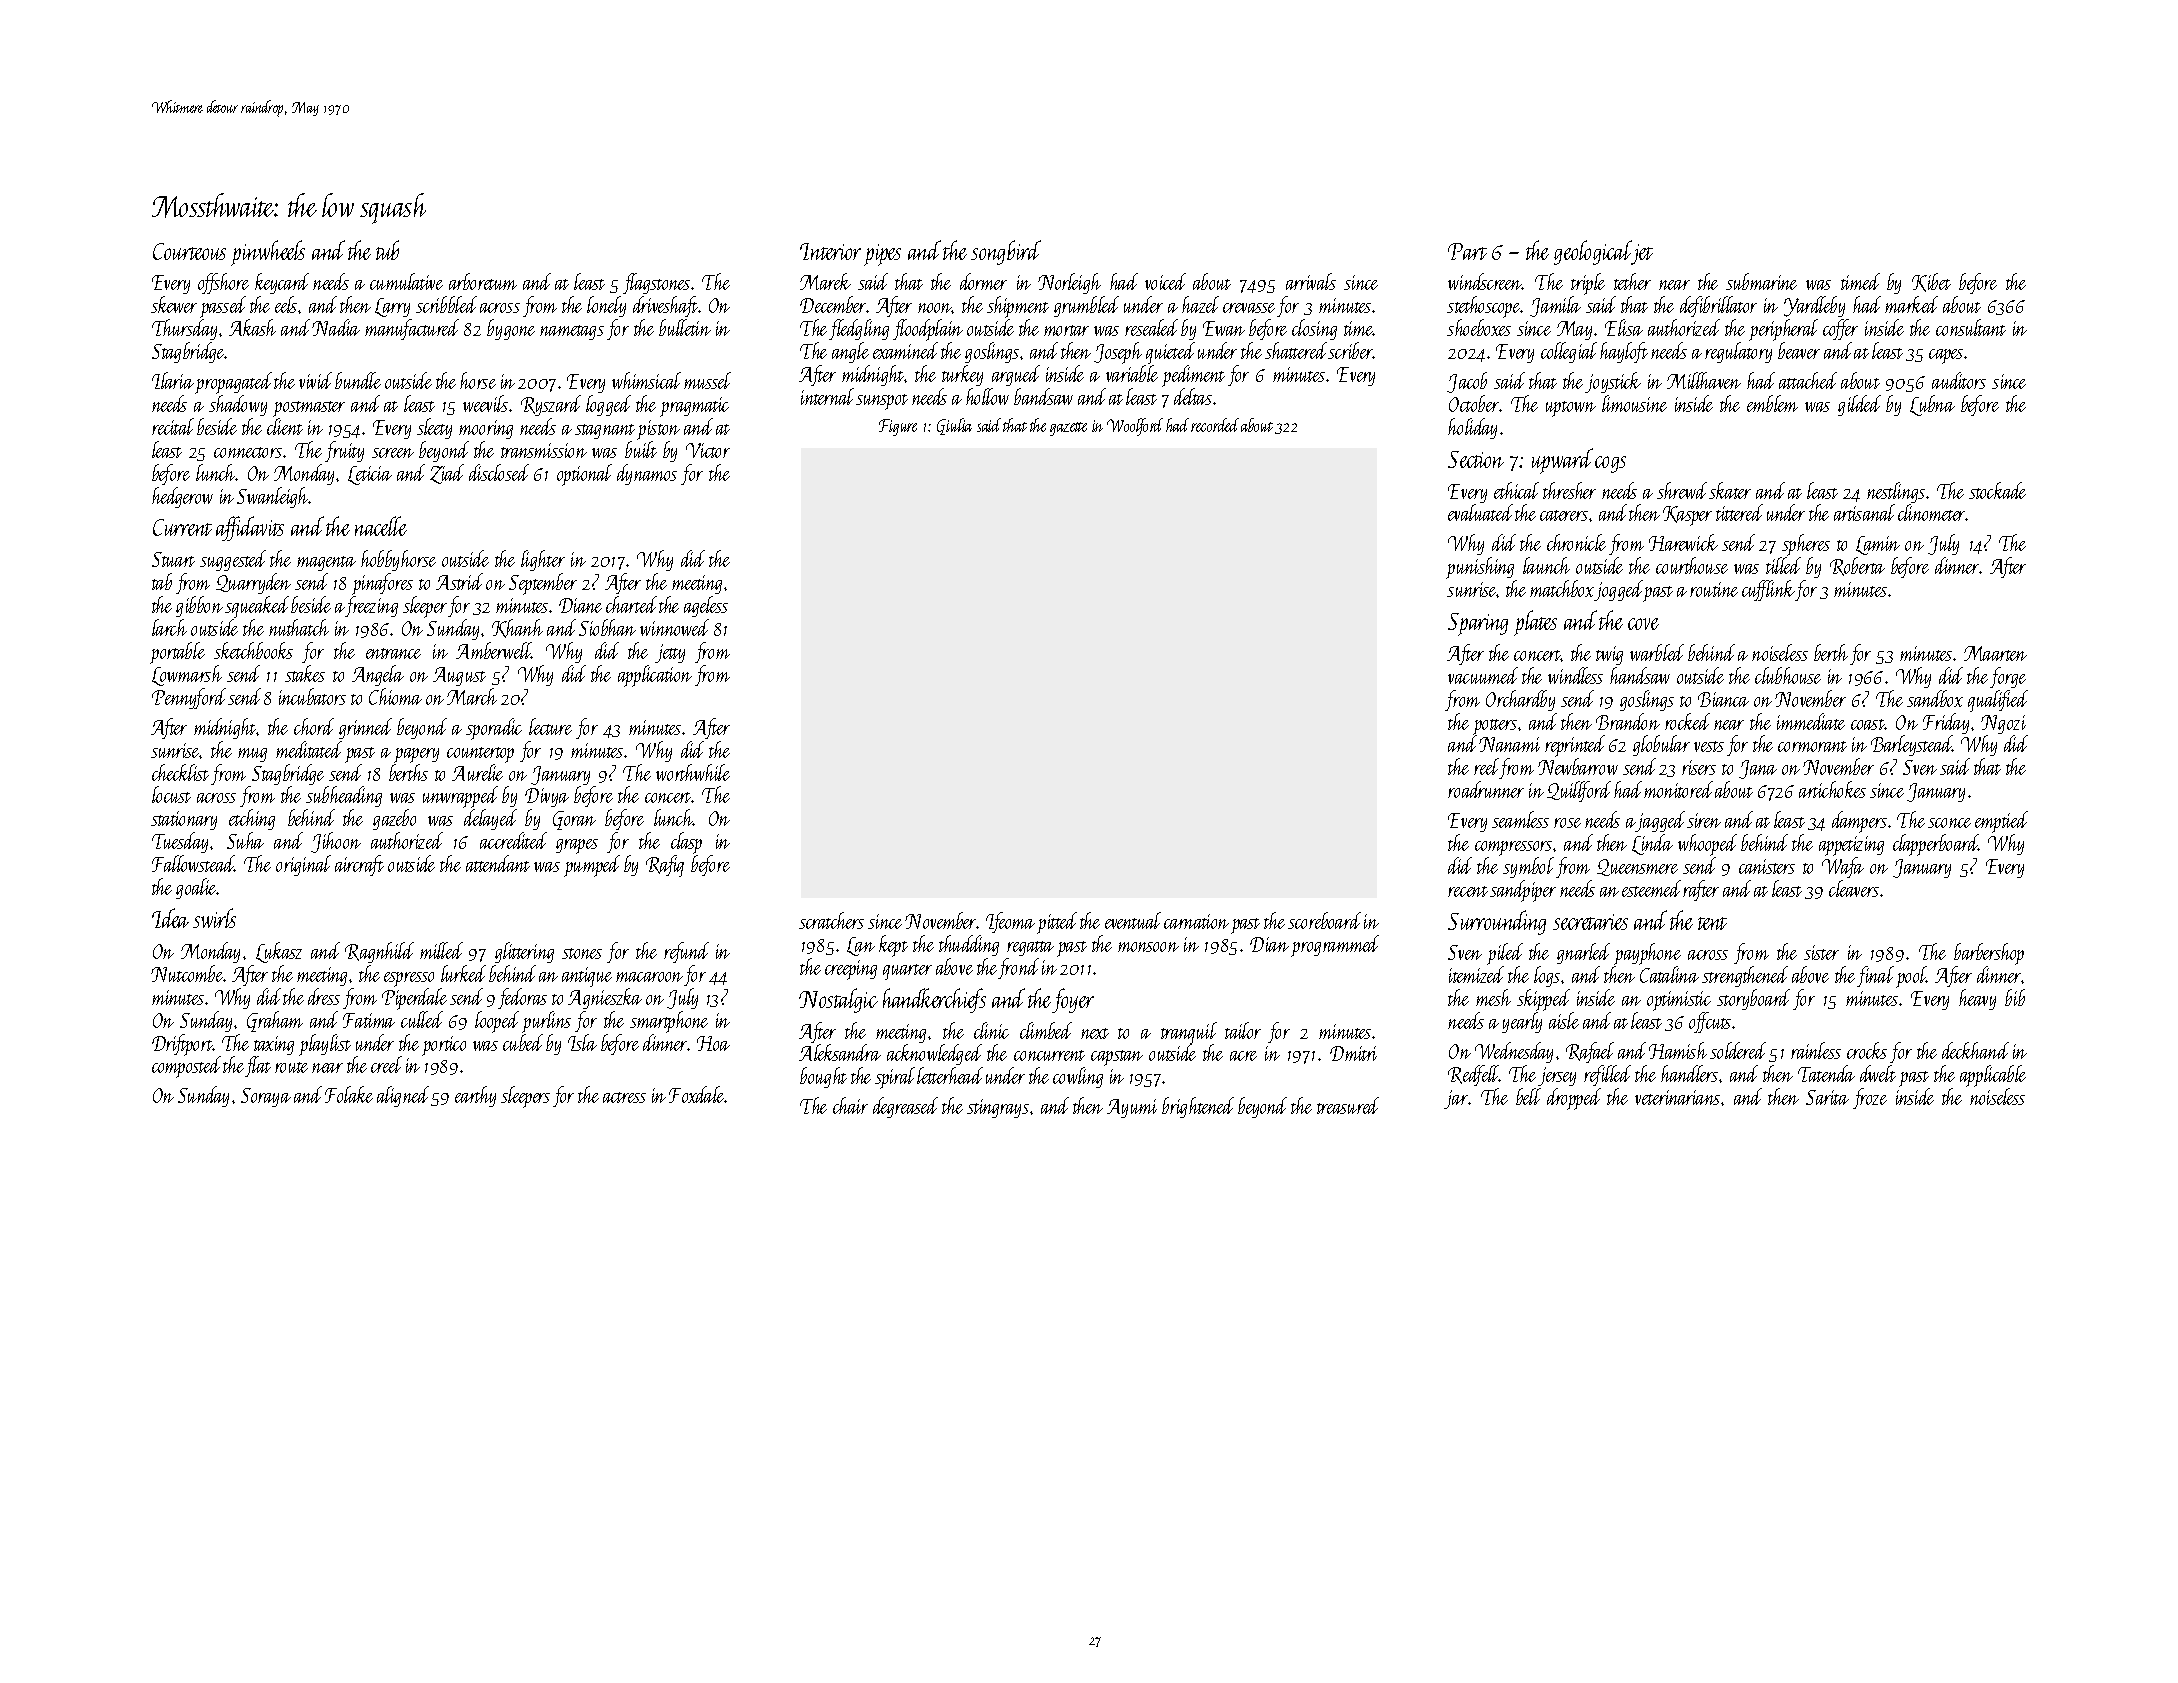 This document has height=1683, width=2178. Describe the element at coordinates (830, 251) in the document. I see `Interior` at that location.
